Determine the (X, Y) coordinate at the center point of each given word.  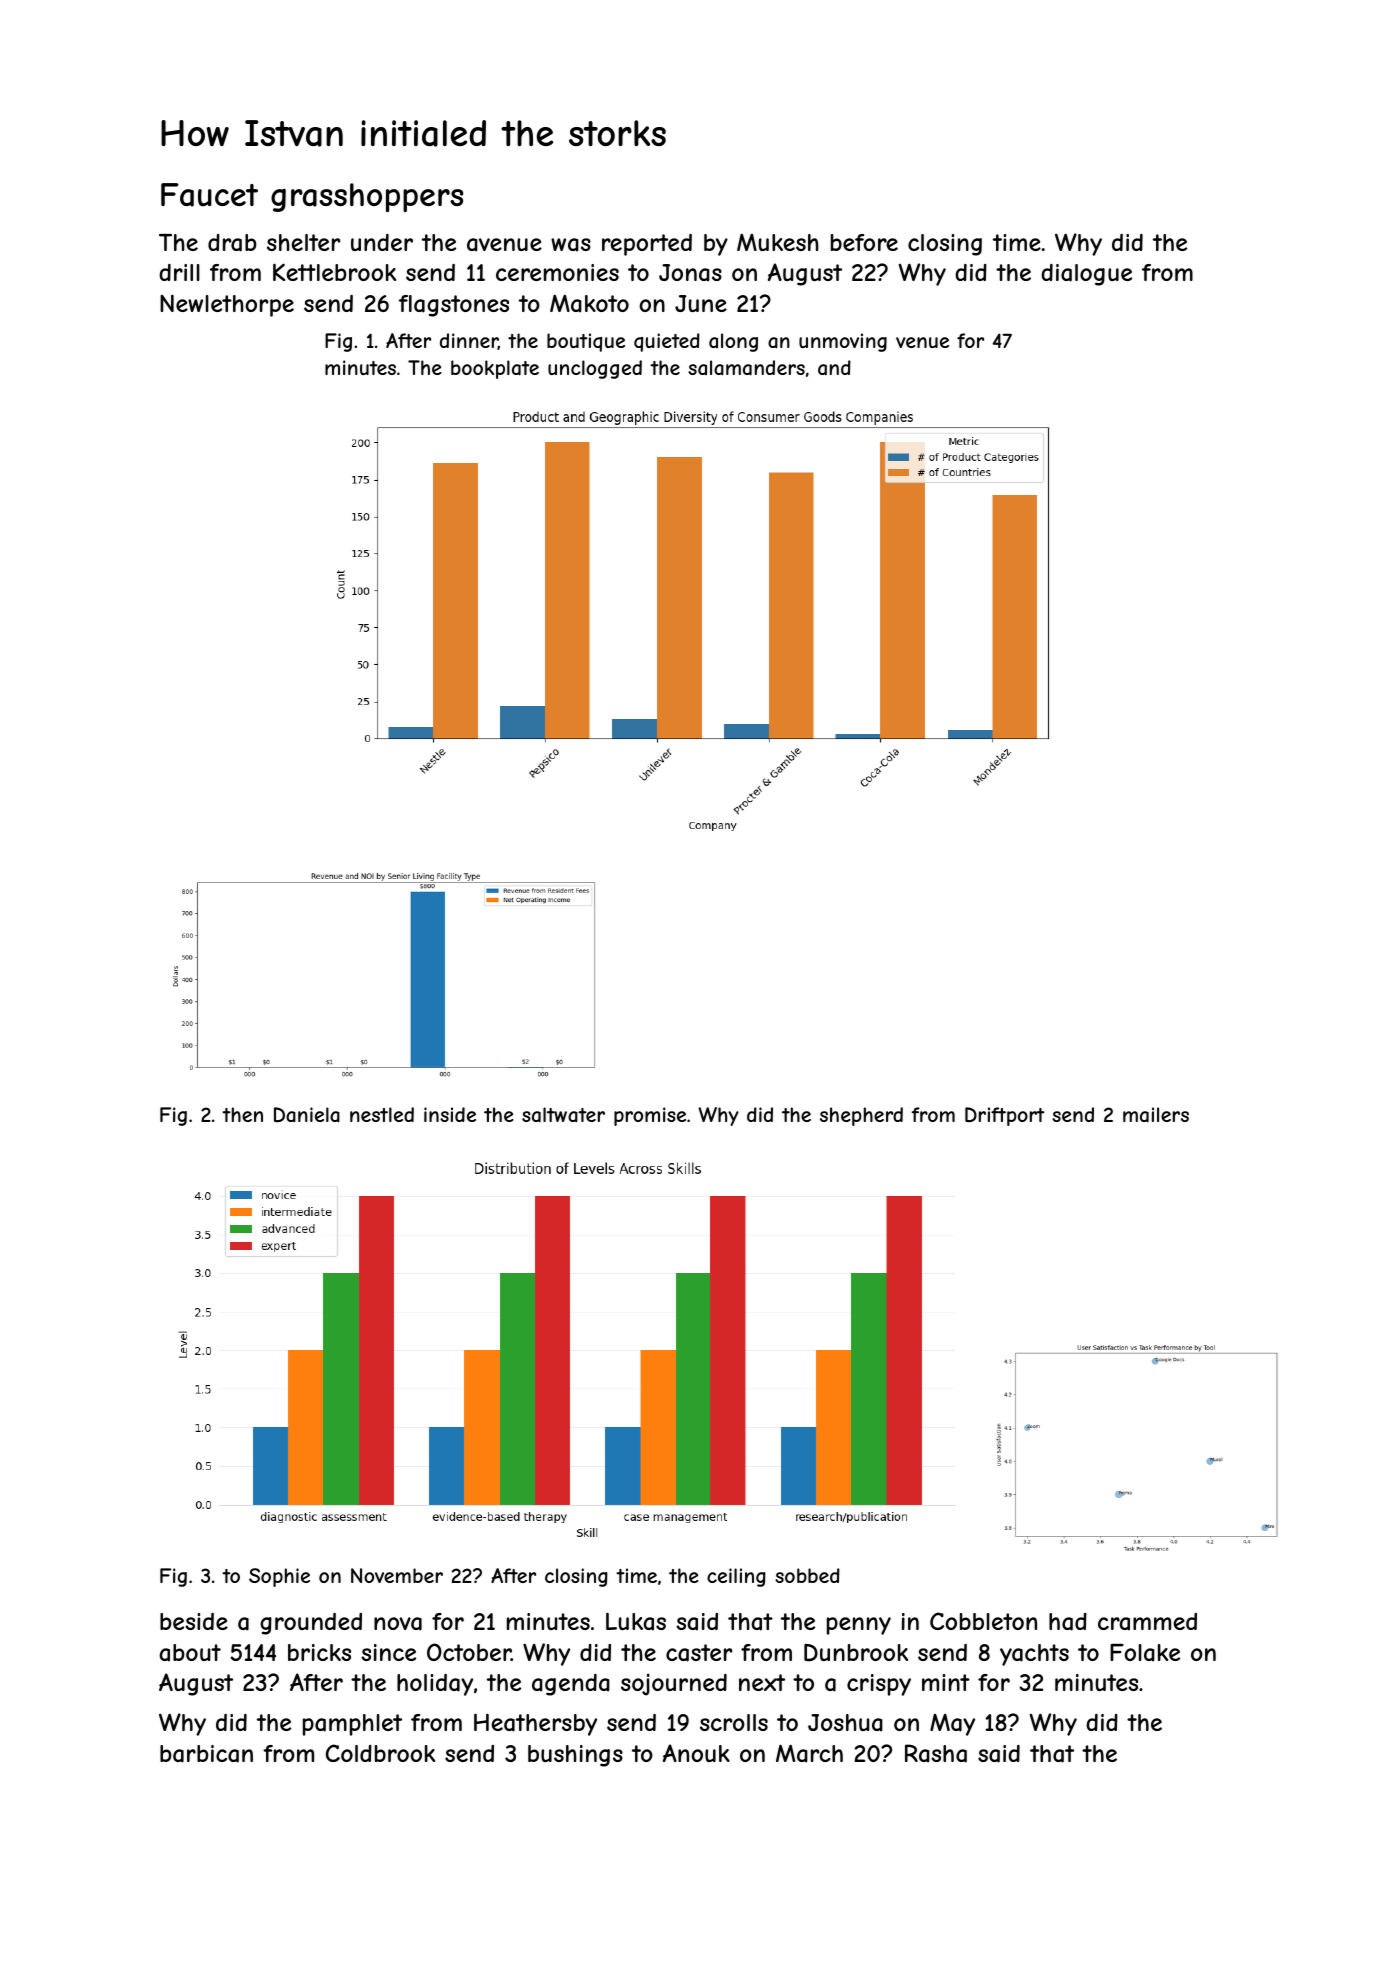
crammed (1147, 1622)
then (242, 1114)
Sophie (279, 1577)
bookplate (495, 369)
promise (650, 1116)
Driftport (1005, 1116)
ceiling (736, 1577)
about (190, 1653)
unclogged (595, 369)
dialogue (1086, 275)
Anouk (696, 1753)
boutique (586, 342)
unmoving (843, 342)
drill (179, 272)
